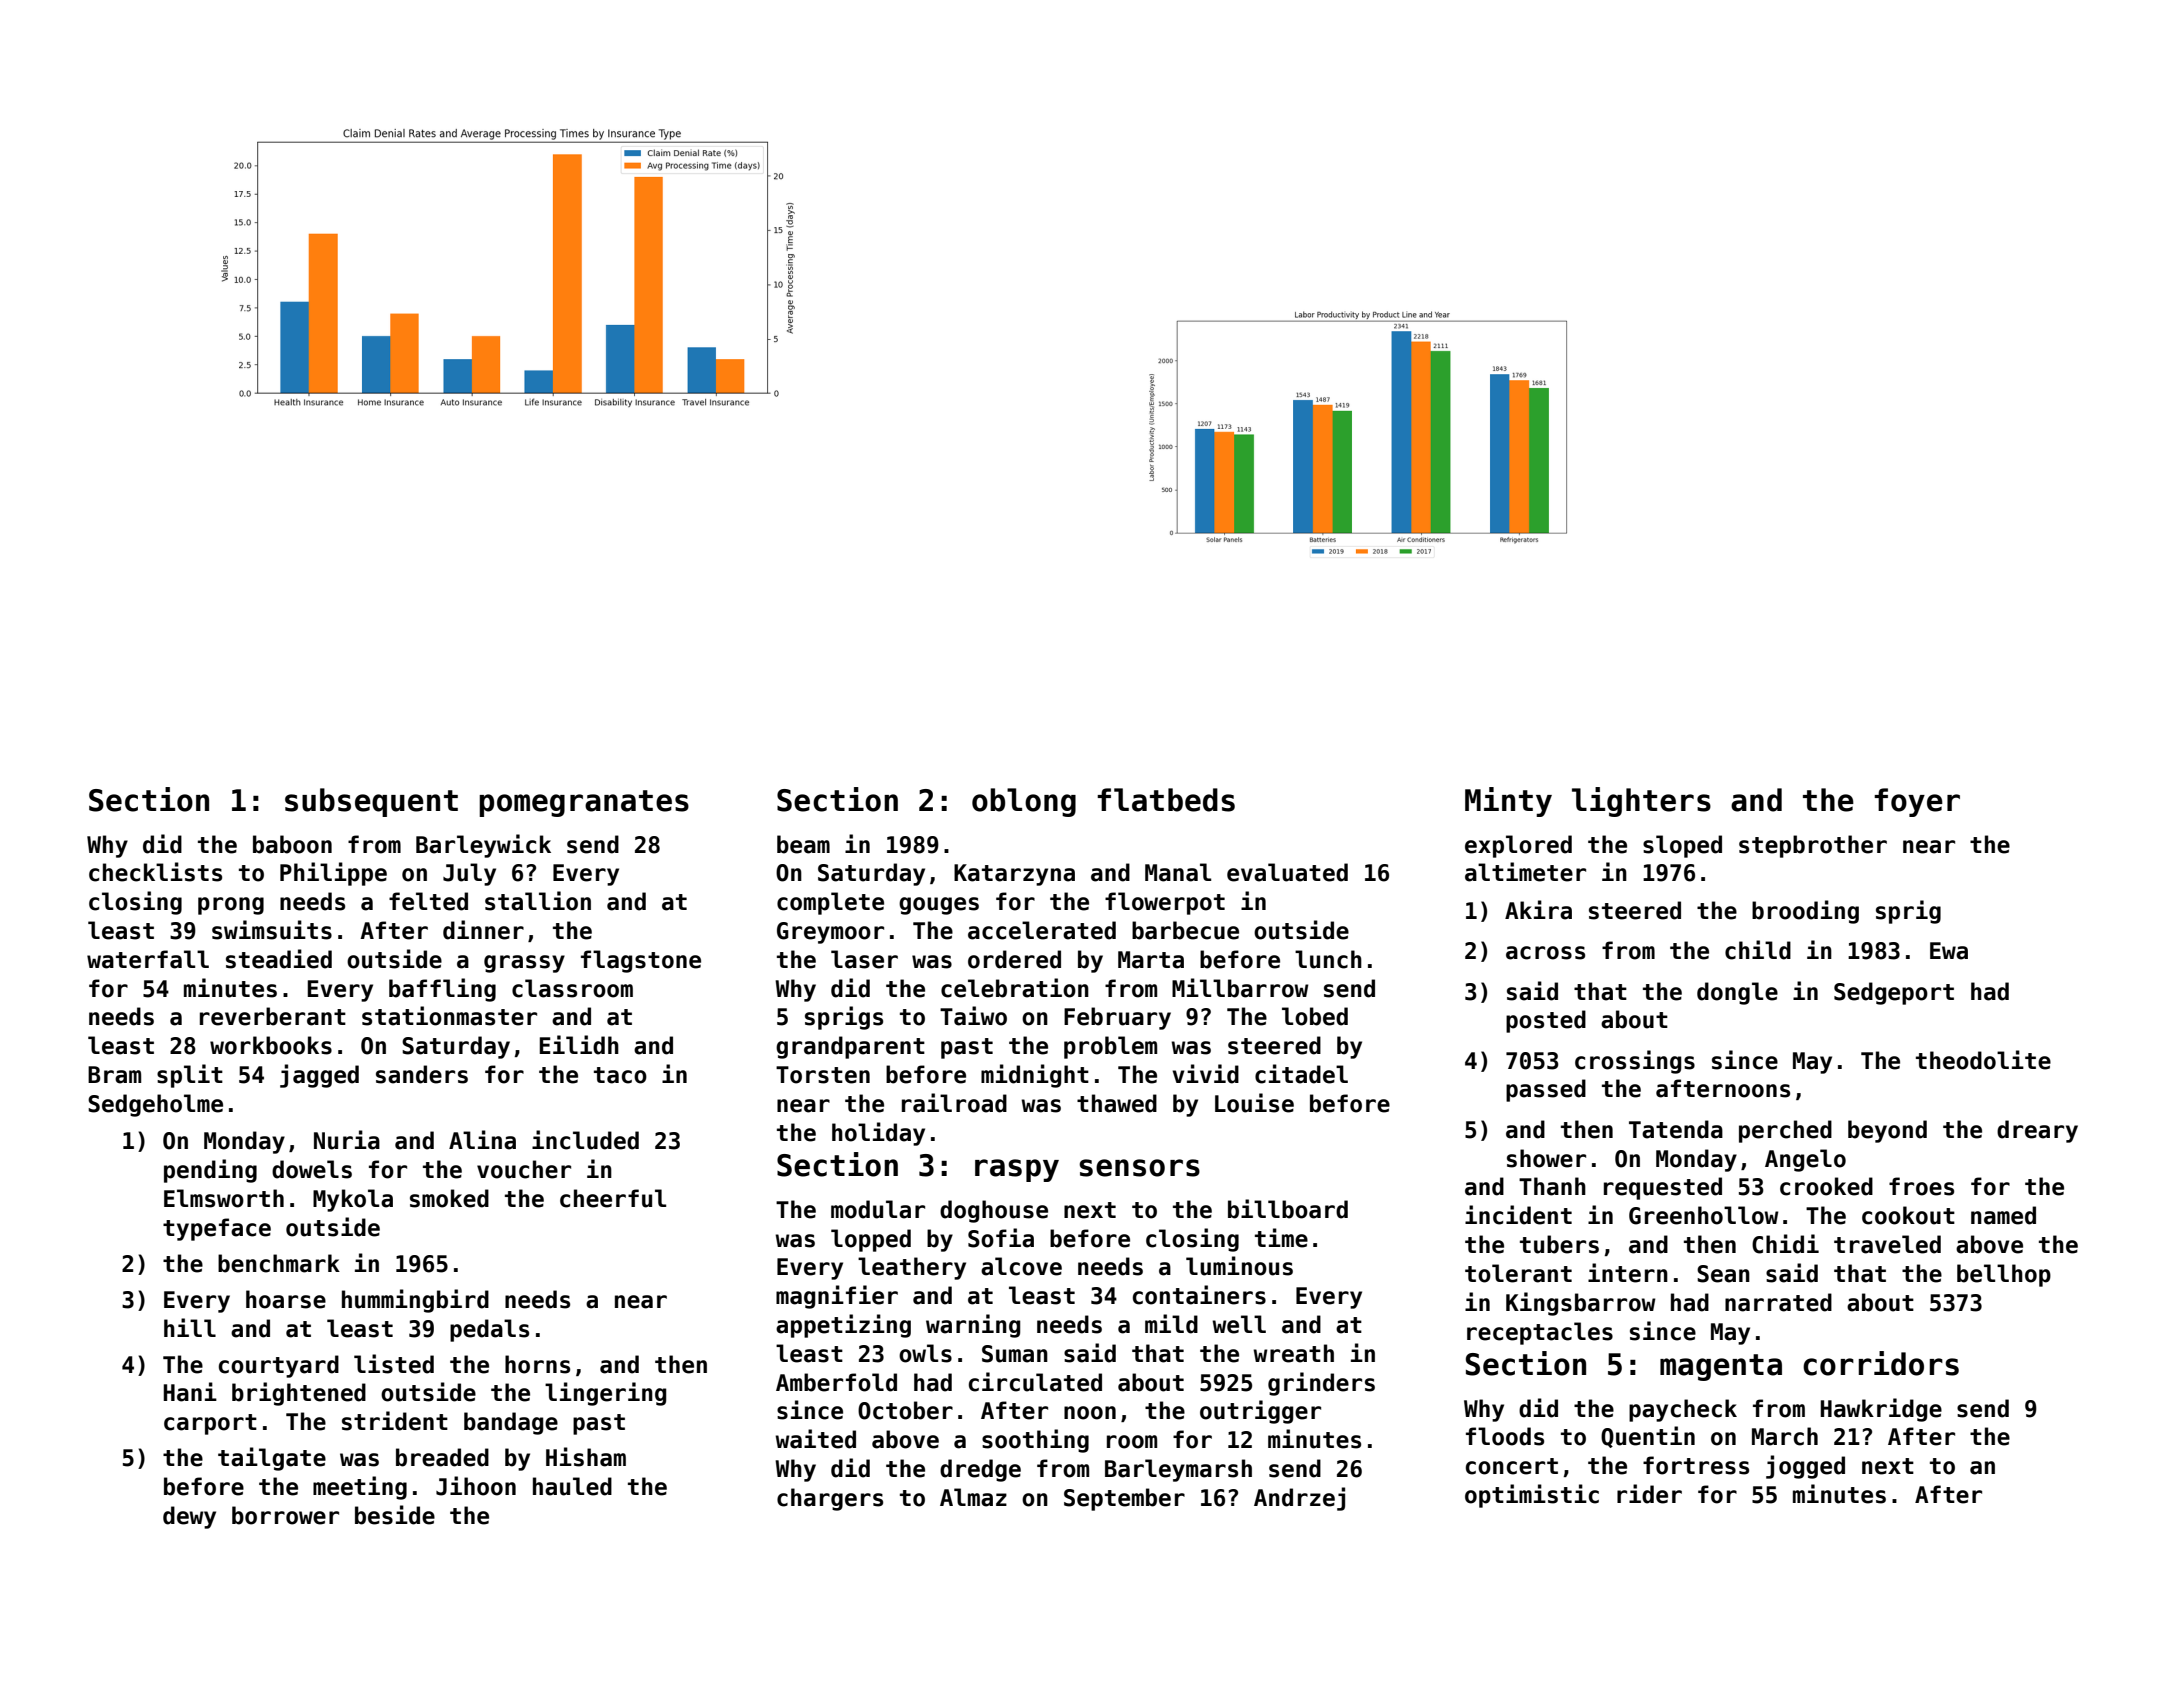  Describe the element at coordinates (1683, 1410) in the image. I see `paycheck` at that location.
